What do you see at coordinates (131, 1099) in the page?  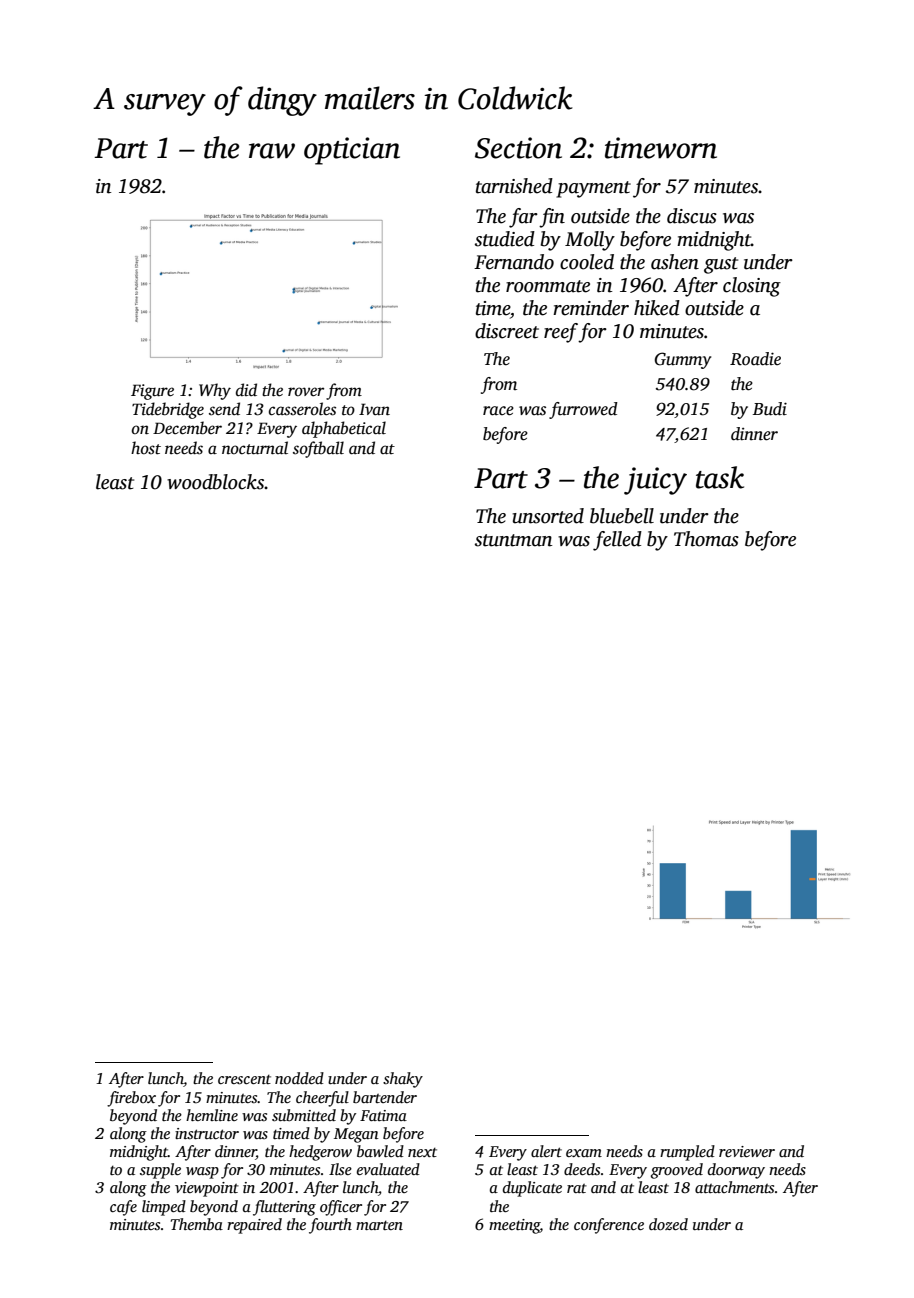 I see `firebox` at bounding box center [131, 1099].
